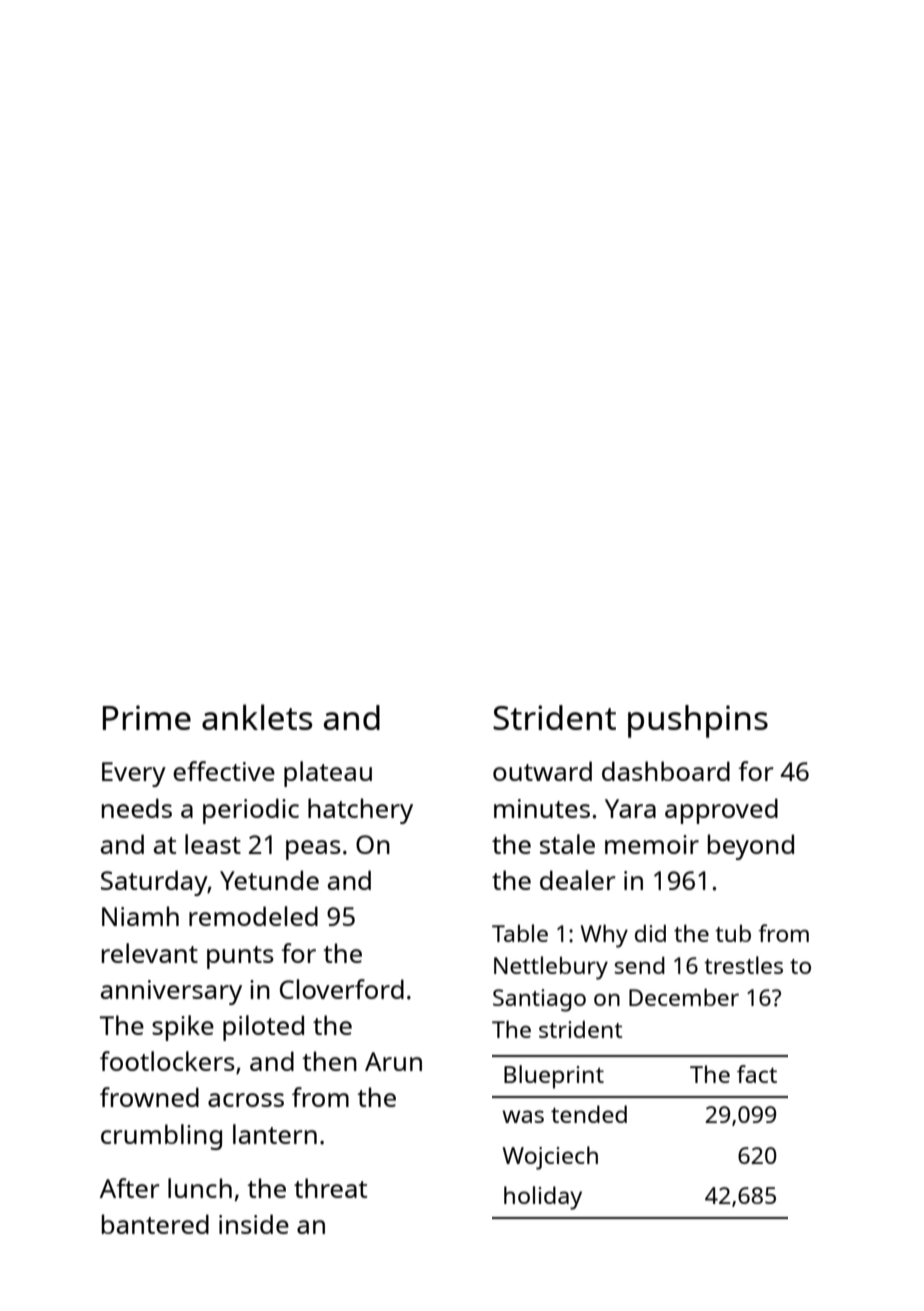 The height and width of the screenshot is (1311, 924). I want to click on Nettlebury, so click(551, 968).
